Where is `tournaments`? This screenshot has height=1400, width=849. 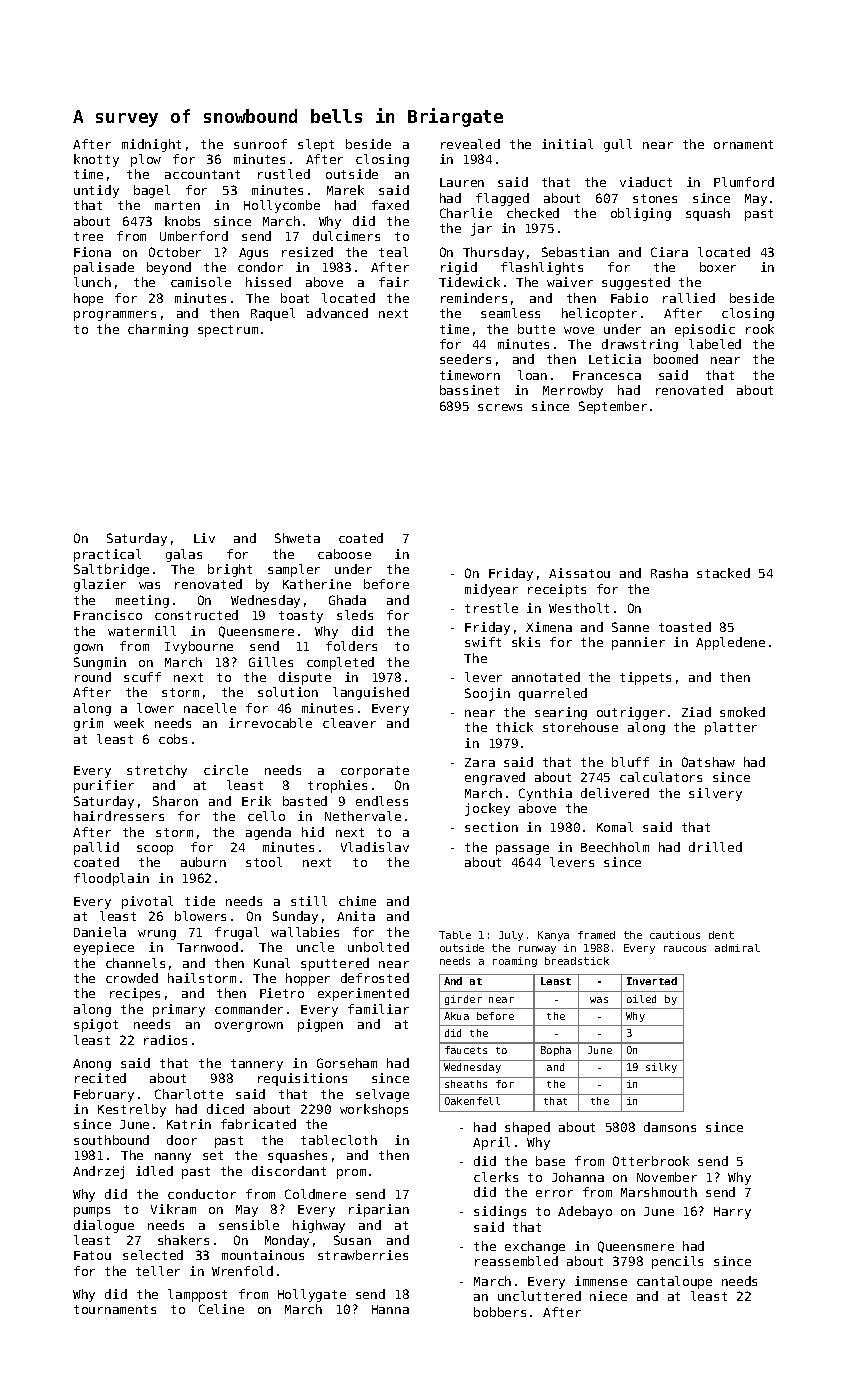
tournaments is located at coordinates (115, 1309).
